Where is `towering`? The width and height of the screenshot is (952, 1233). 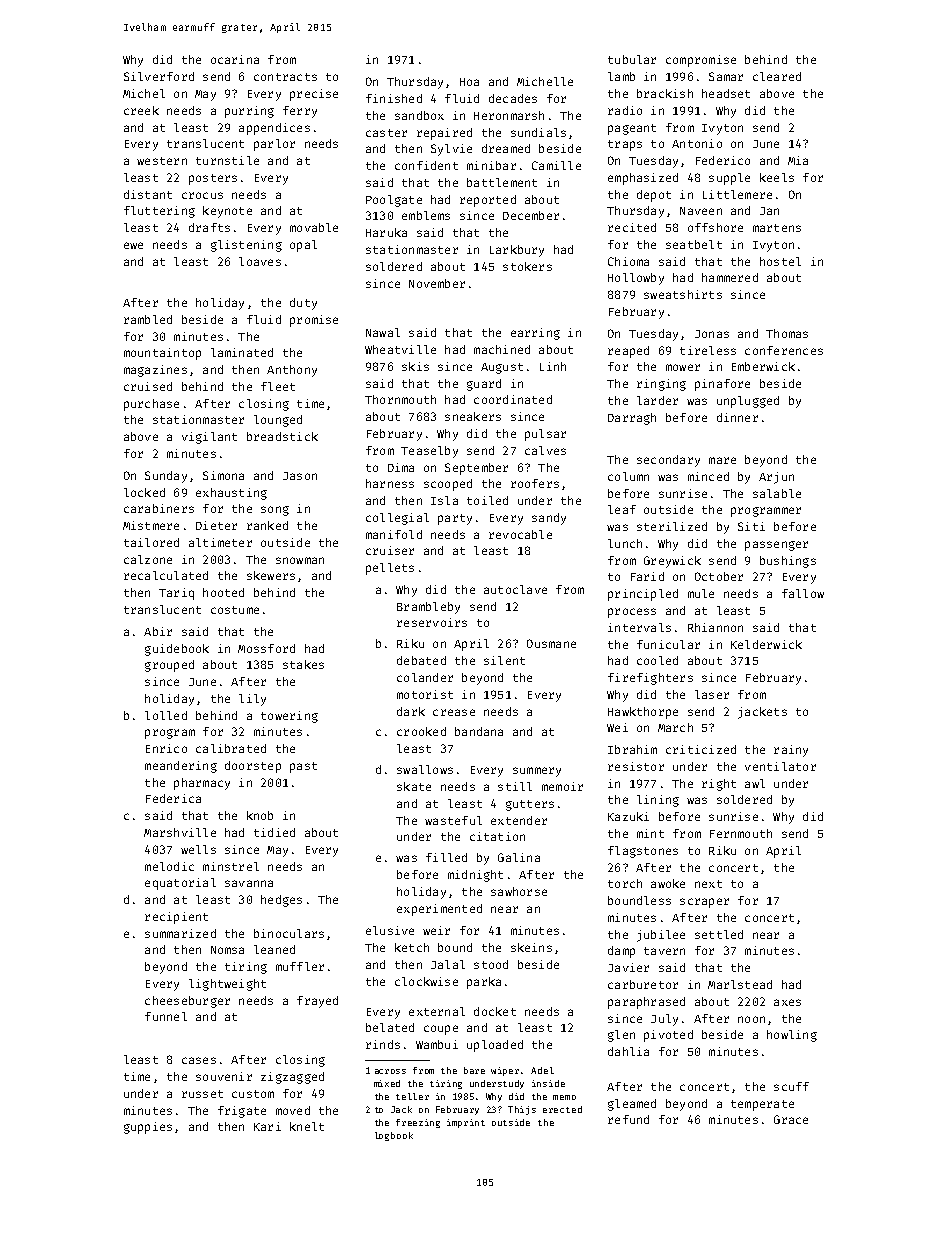
towering is located at coordinates (289, 717).
